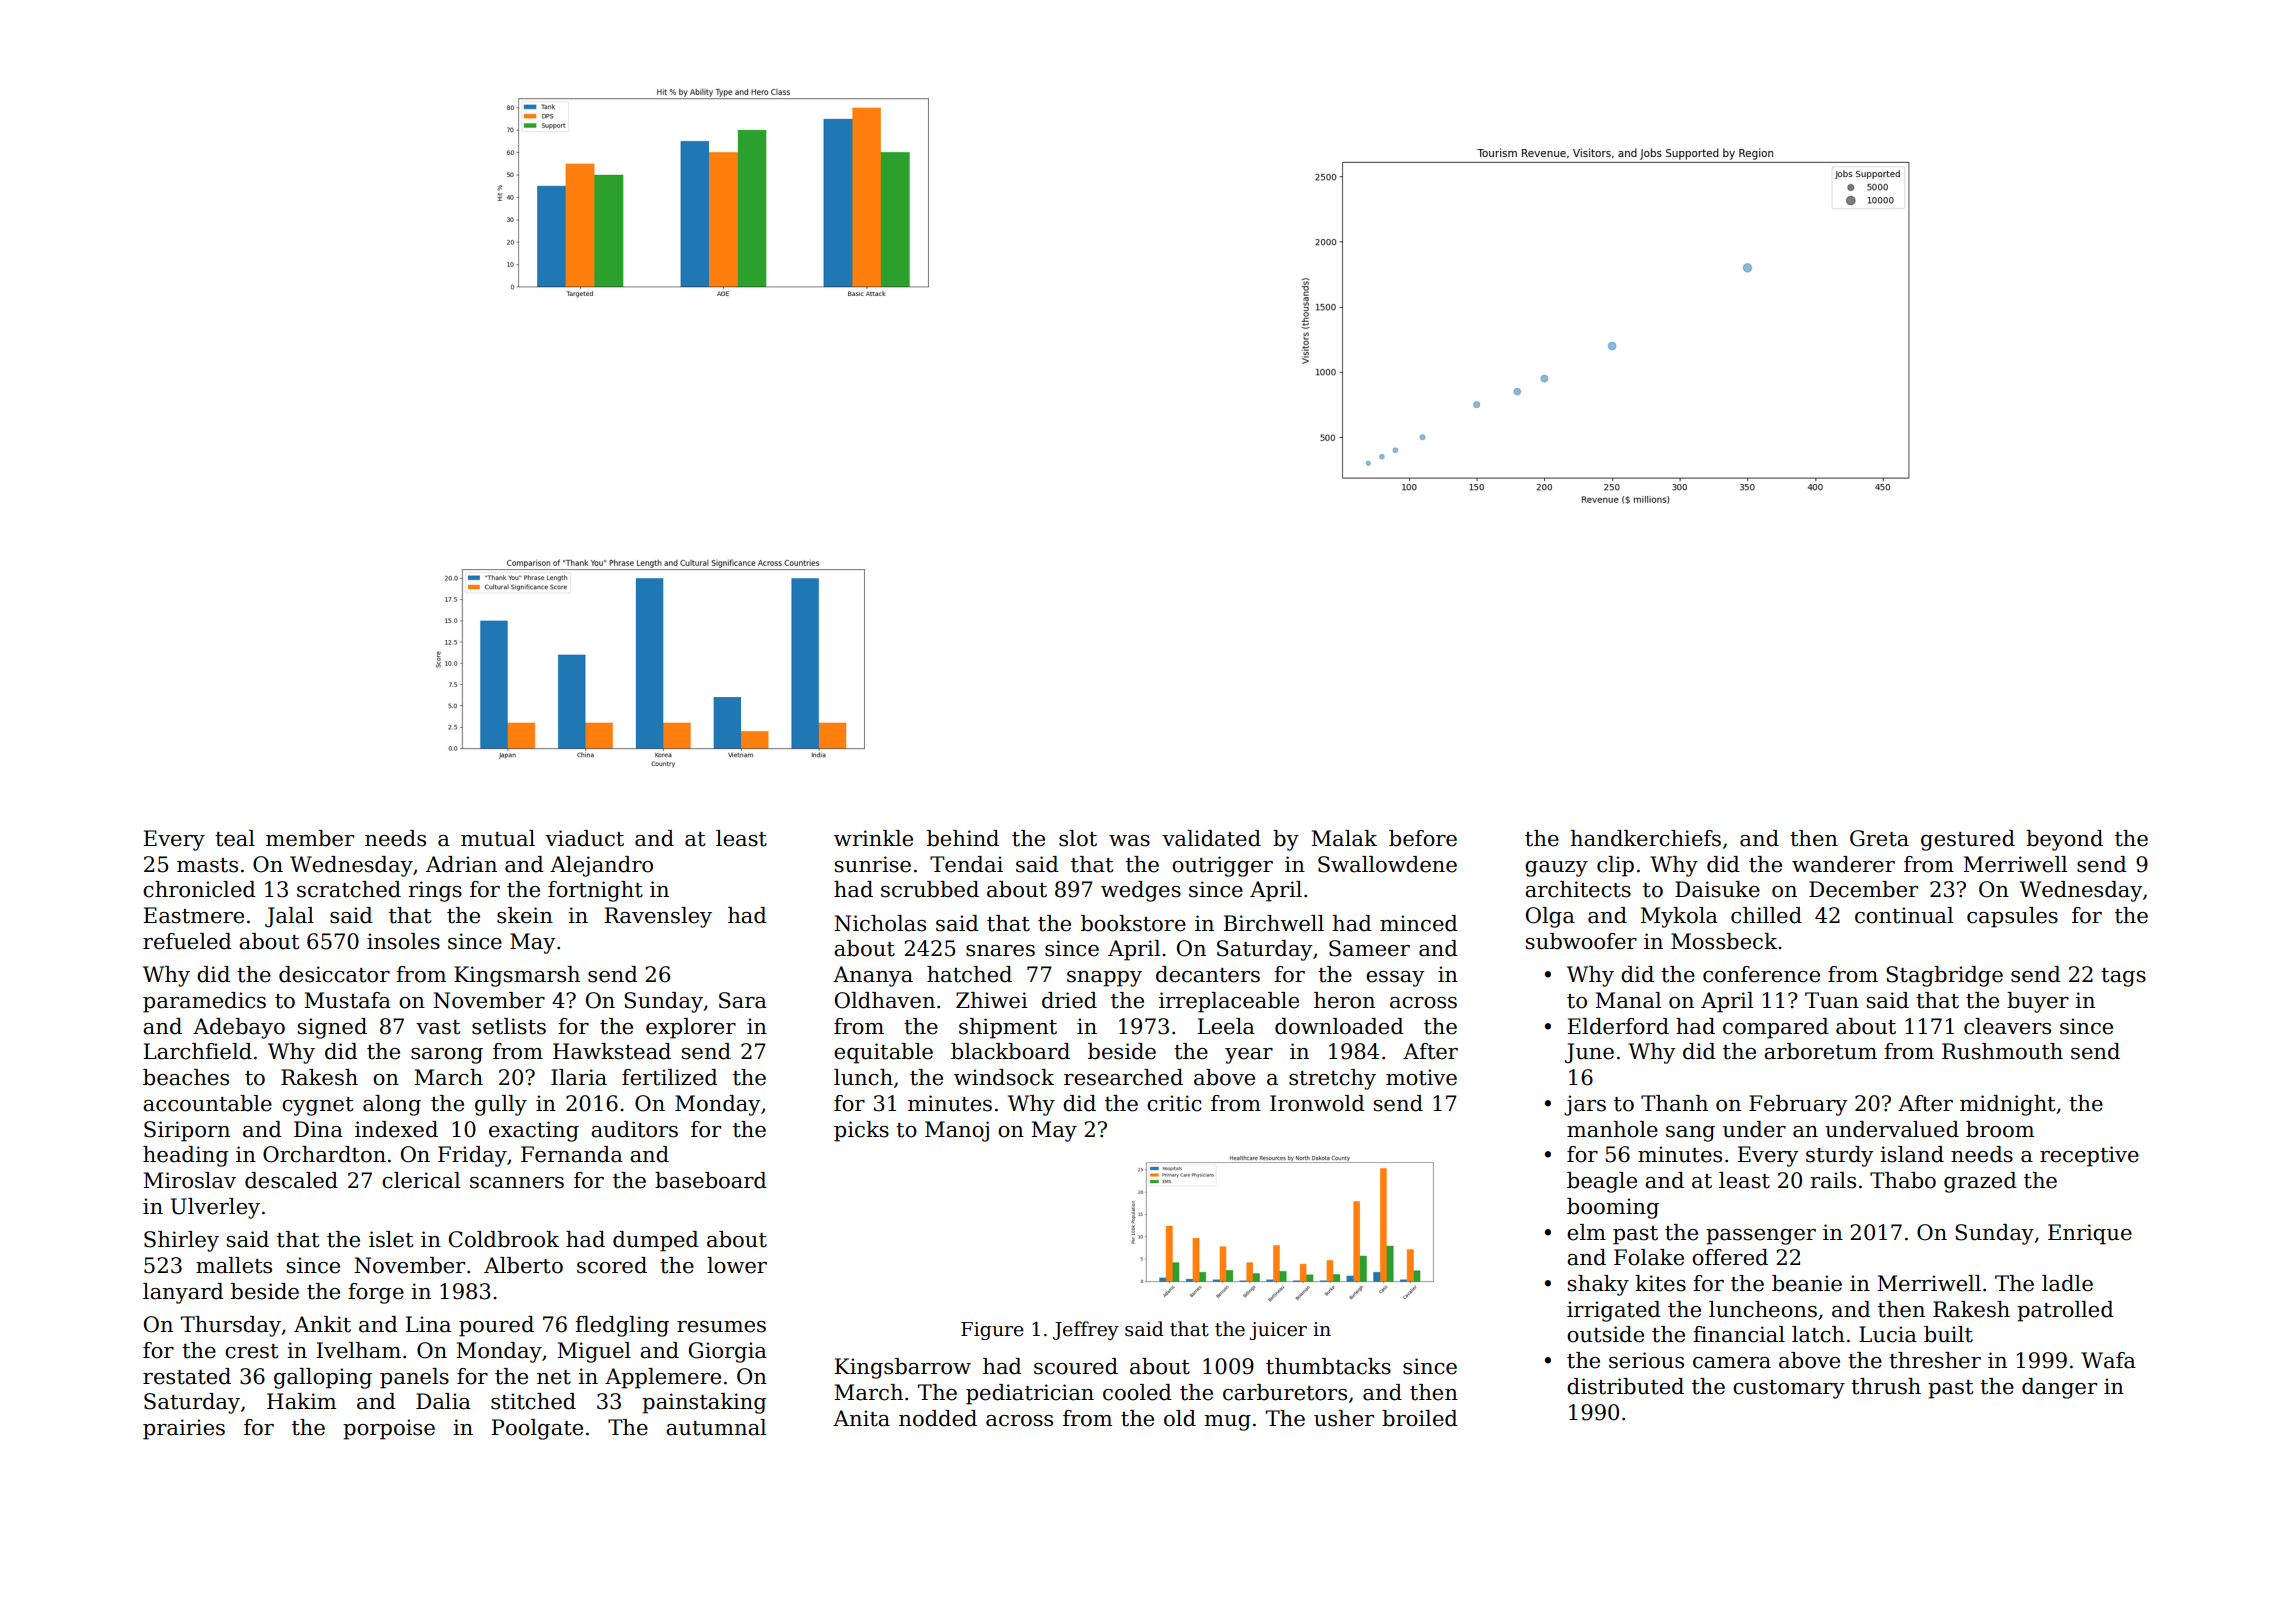 This image has width=2292, height=1620. I want to click on Ironwold, so click(1317, 1103).
